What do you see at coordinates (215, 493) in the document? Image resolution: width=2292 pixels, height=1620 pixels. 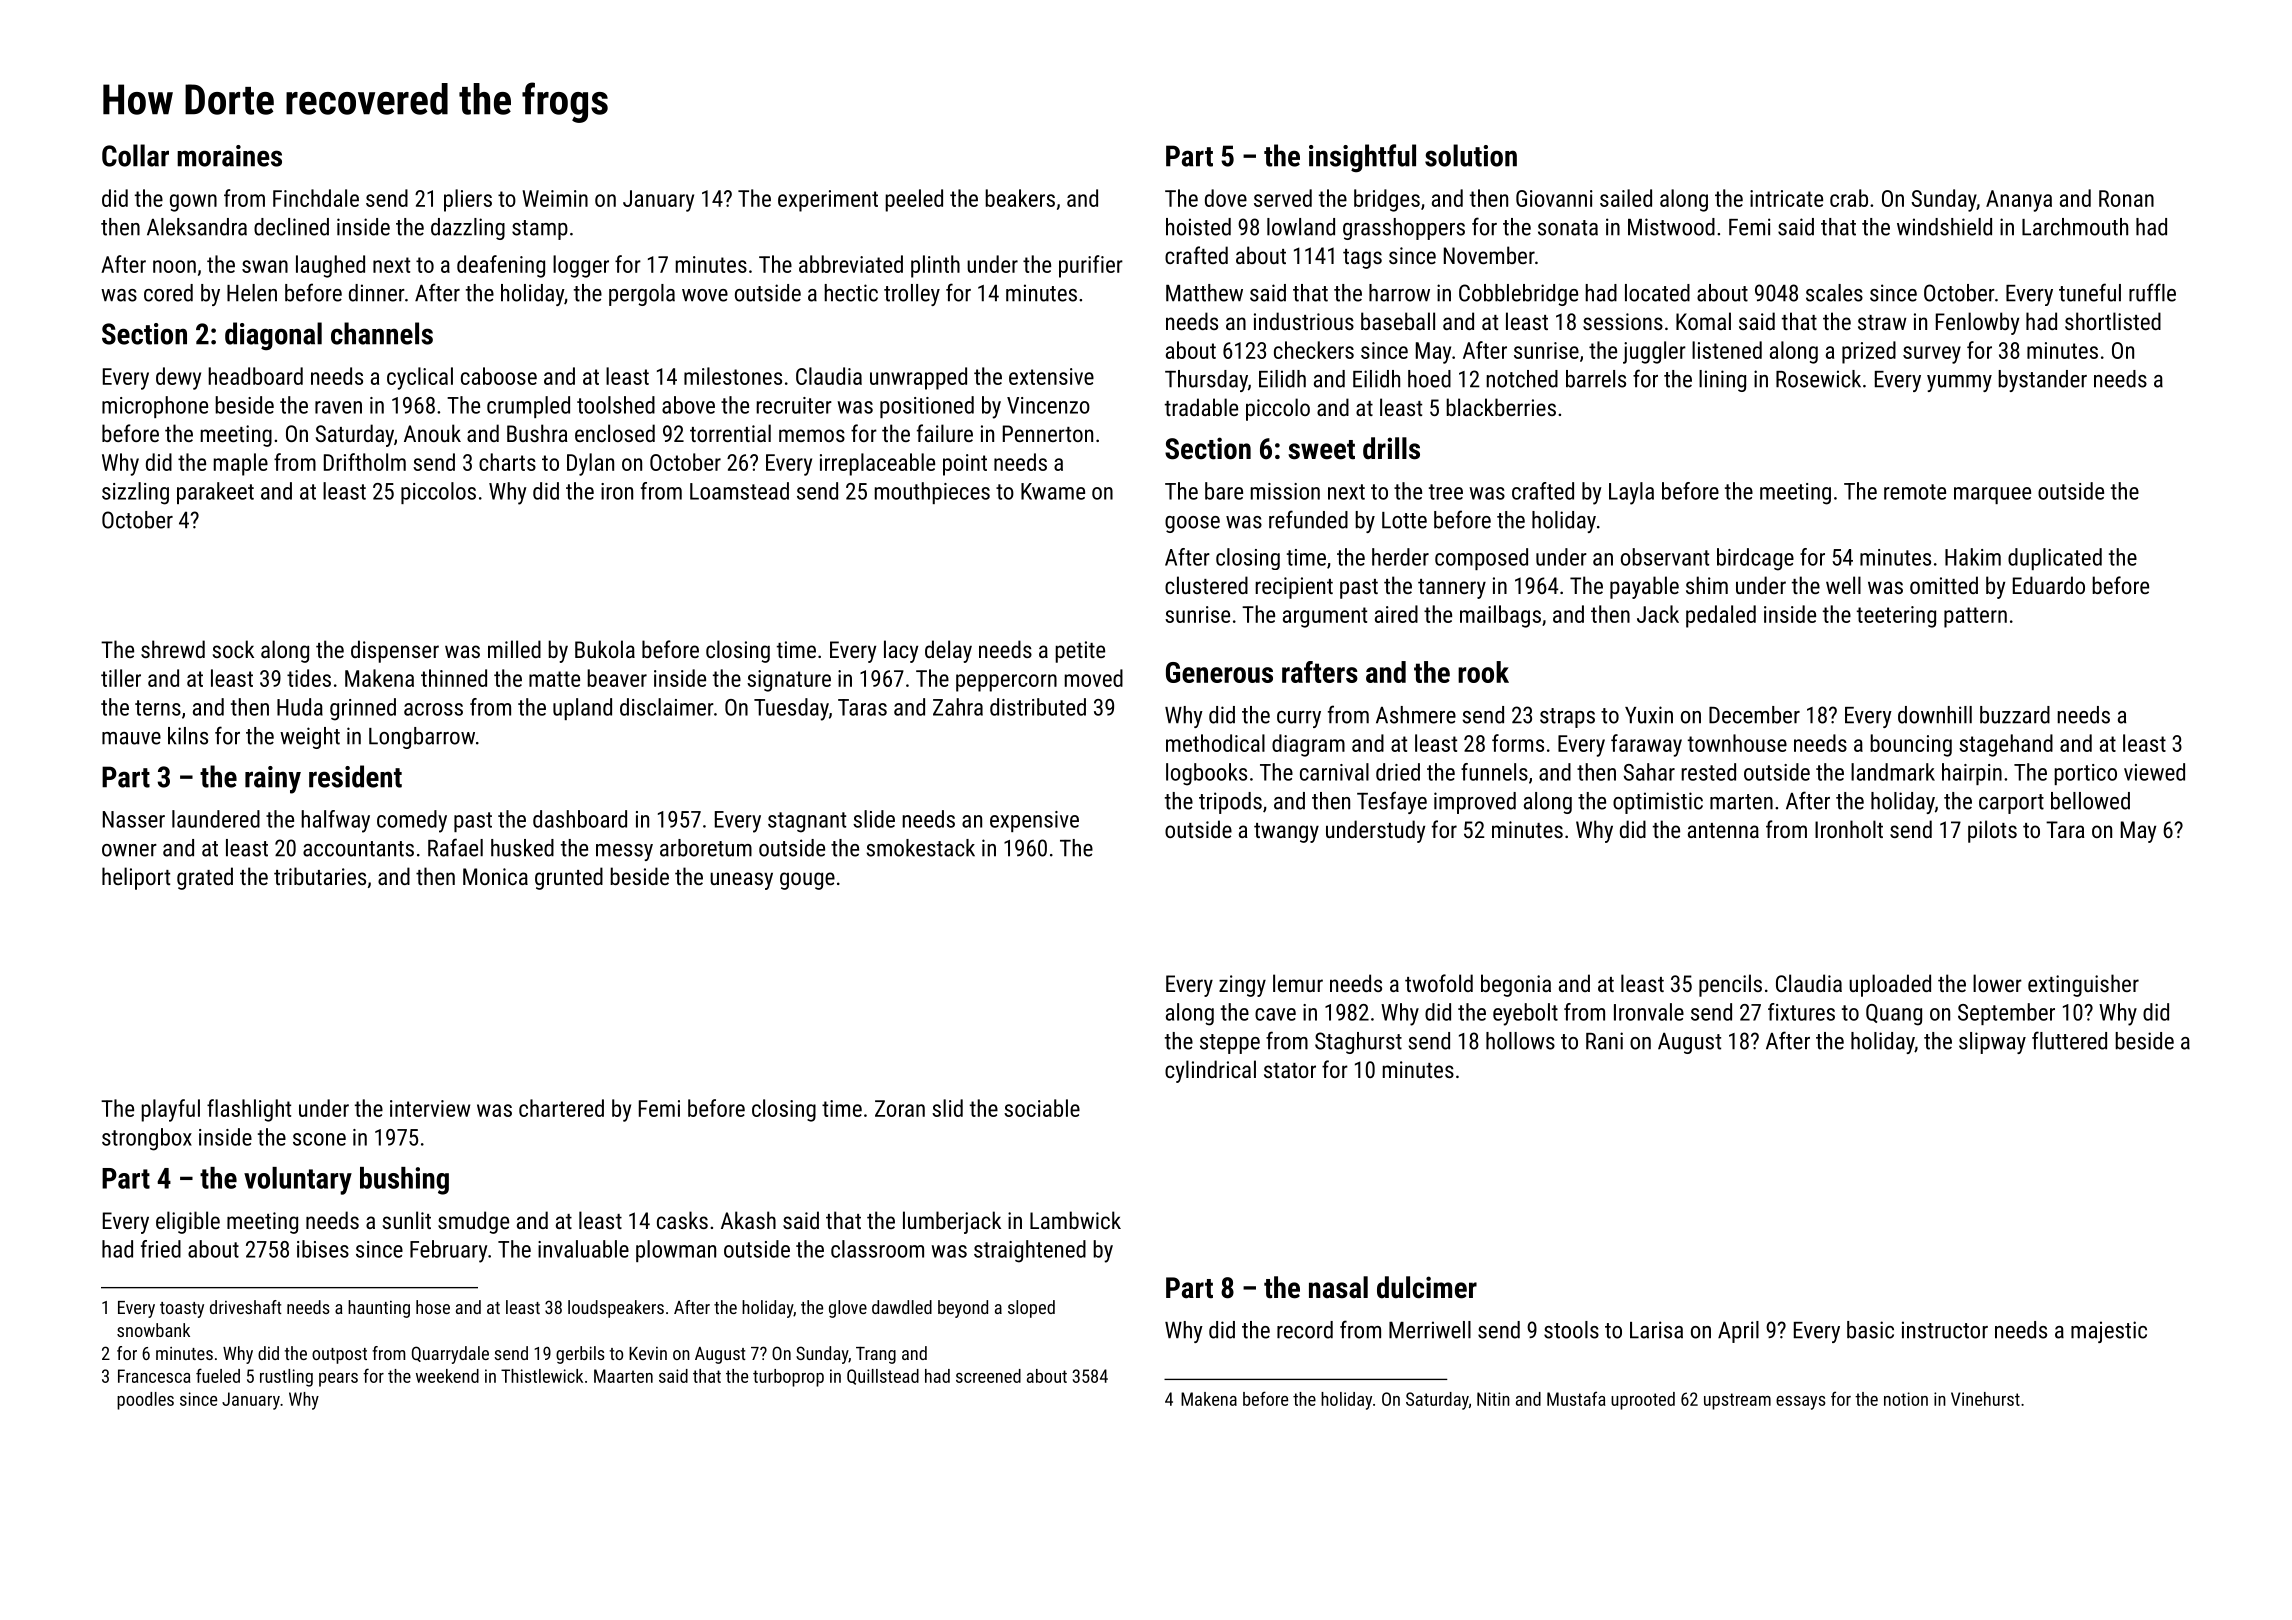 I see `parakeet` at bounding box center [215, 493].
